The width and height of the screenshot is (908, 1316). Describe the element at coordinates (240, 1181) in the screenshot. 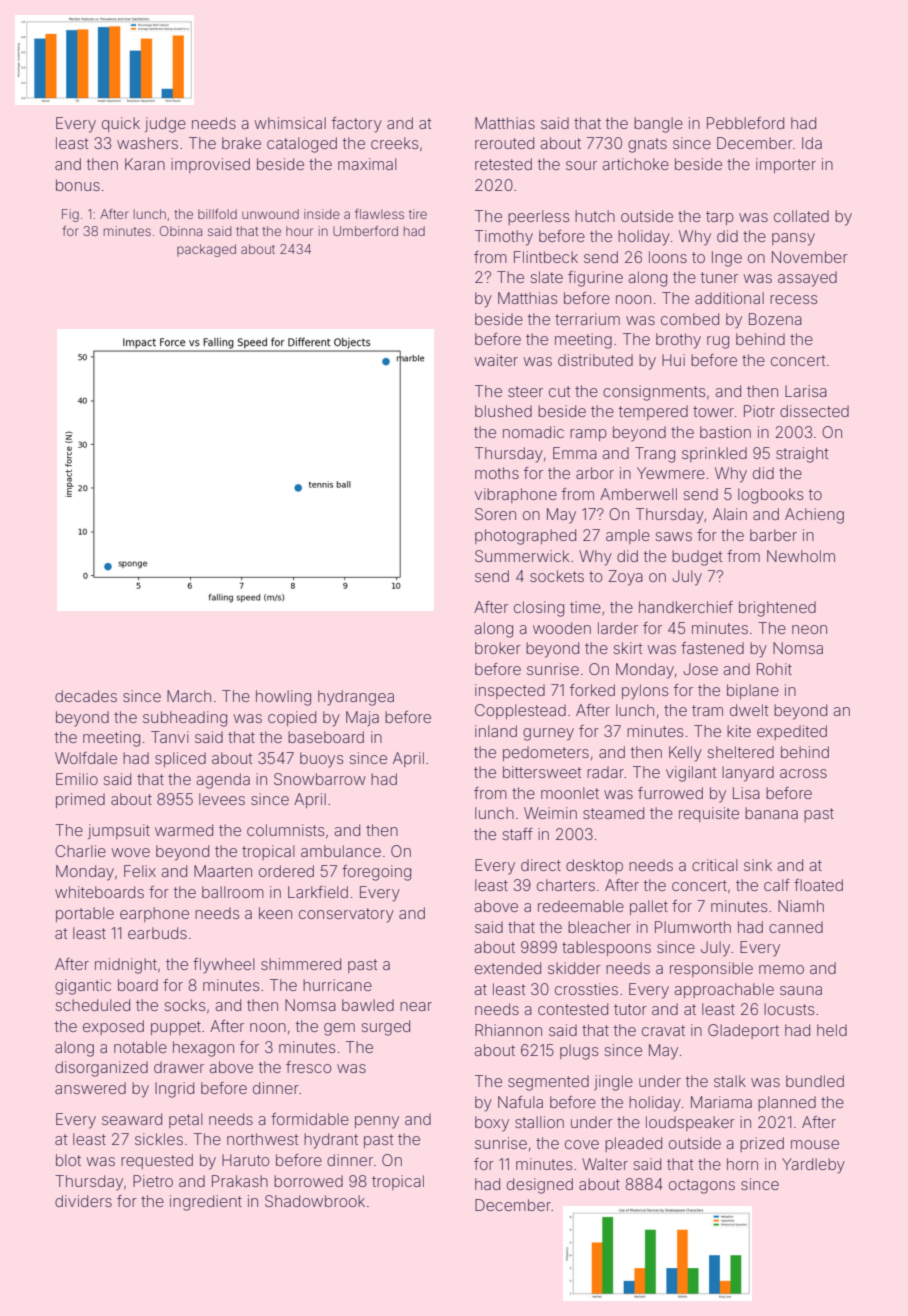

I see `Prakash` at that location.
